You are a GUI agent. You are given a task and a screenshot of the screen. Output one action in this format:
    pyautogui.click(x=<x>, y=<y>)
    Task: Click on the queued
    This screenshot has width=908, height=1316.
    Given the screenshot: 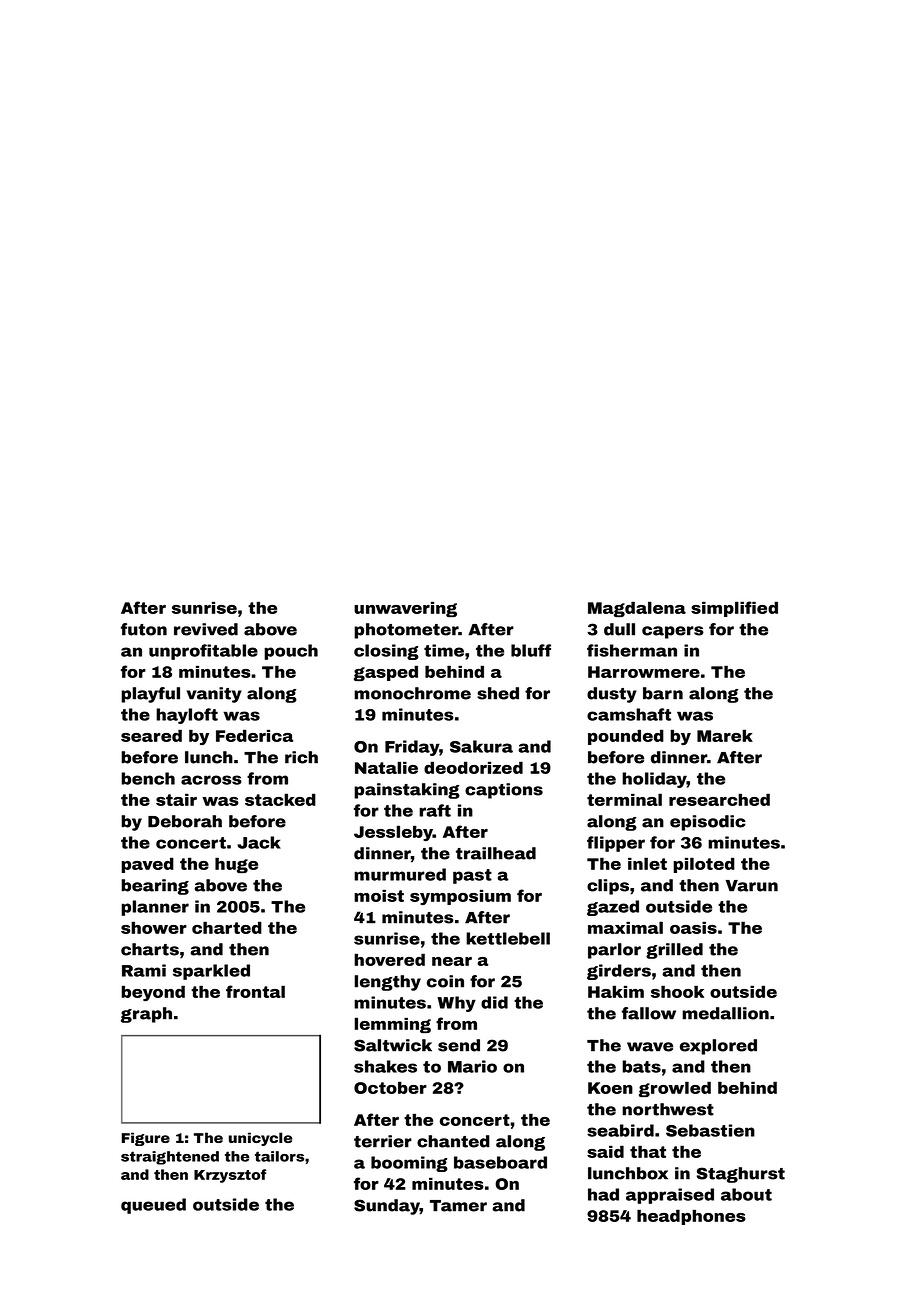 What is the action you would take?
    pyautogui.click(x=153, y=1206)
